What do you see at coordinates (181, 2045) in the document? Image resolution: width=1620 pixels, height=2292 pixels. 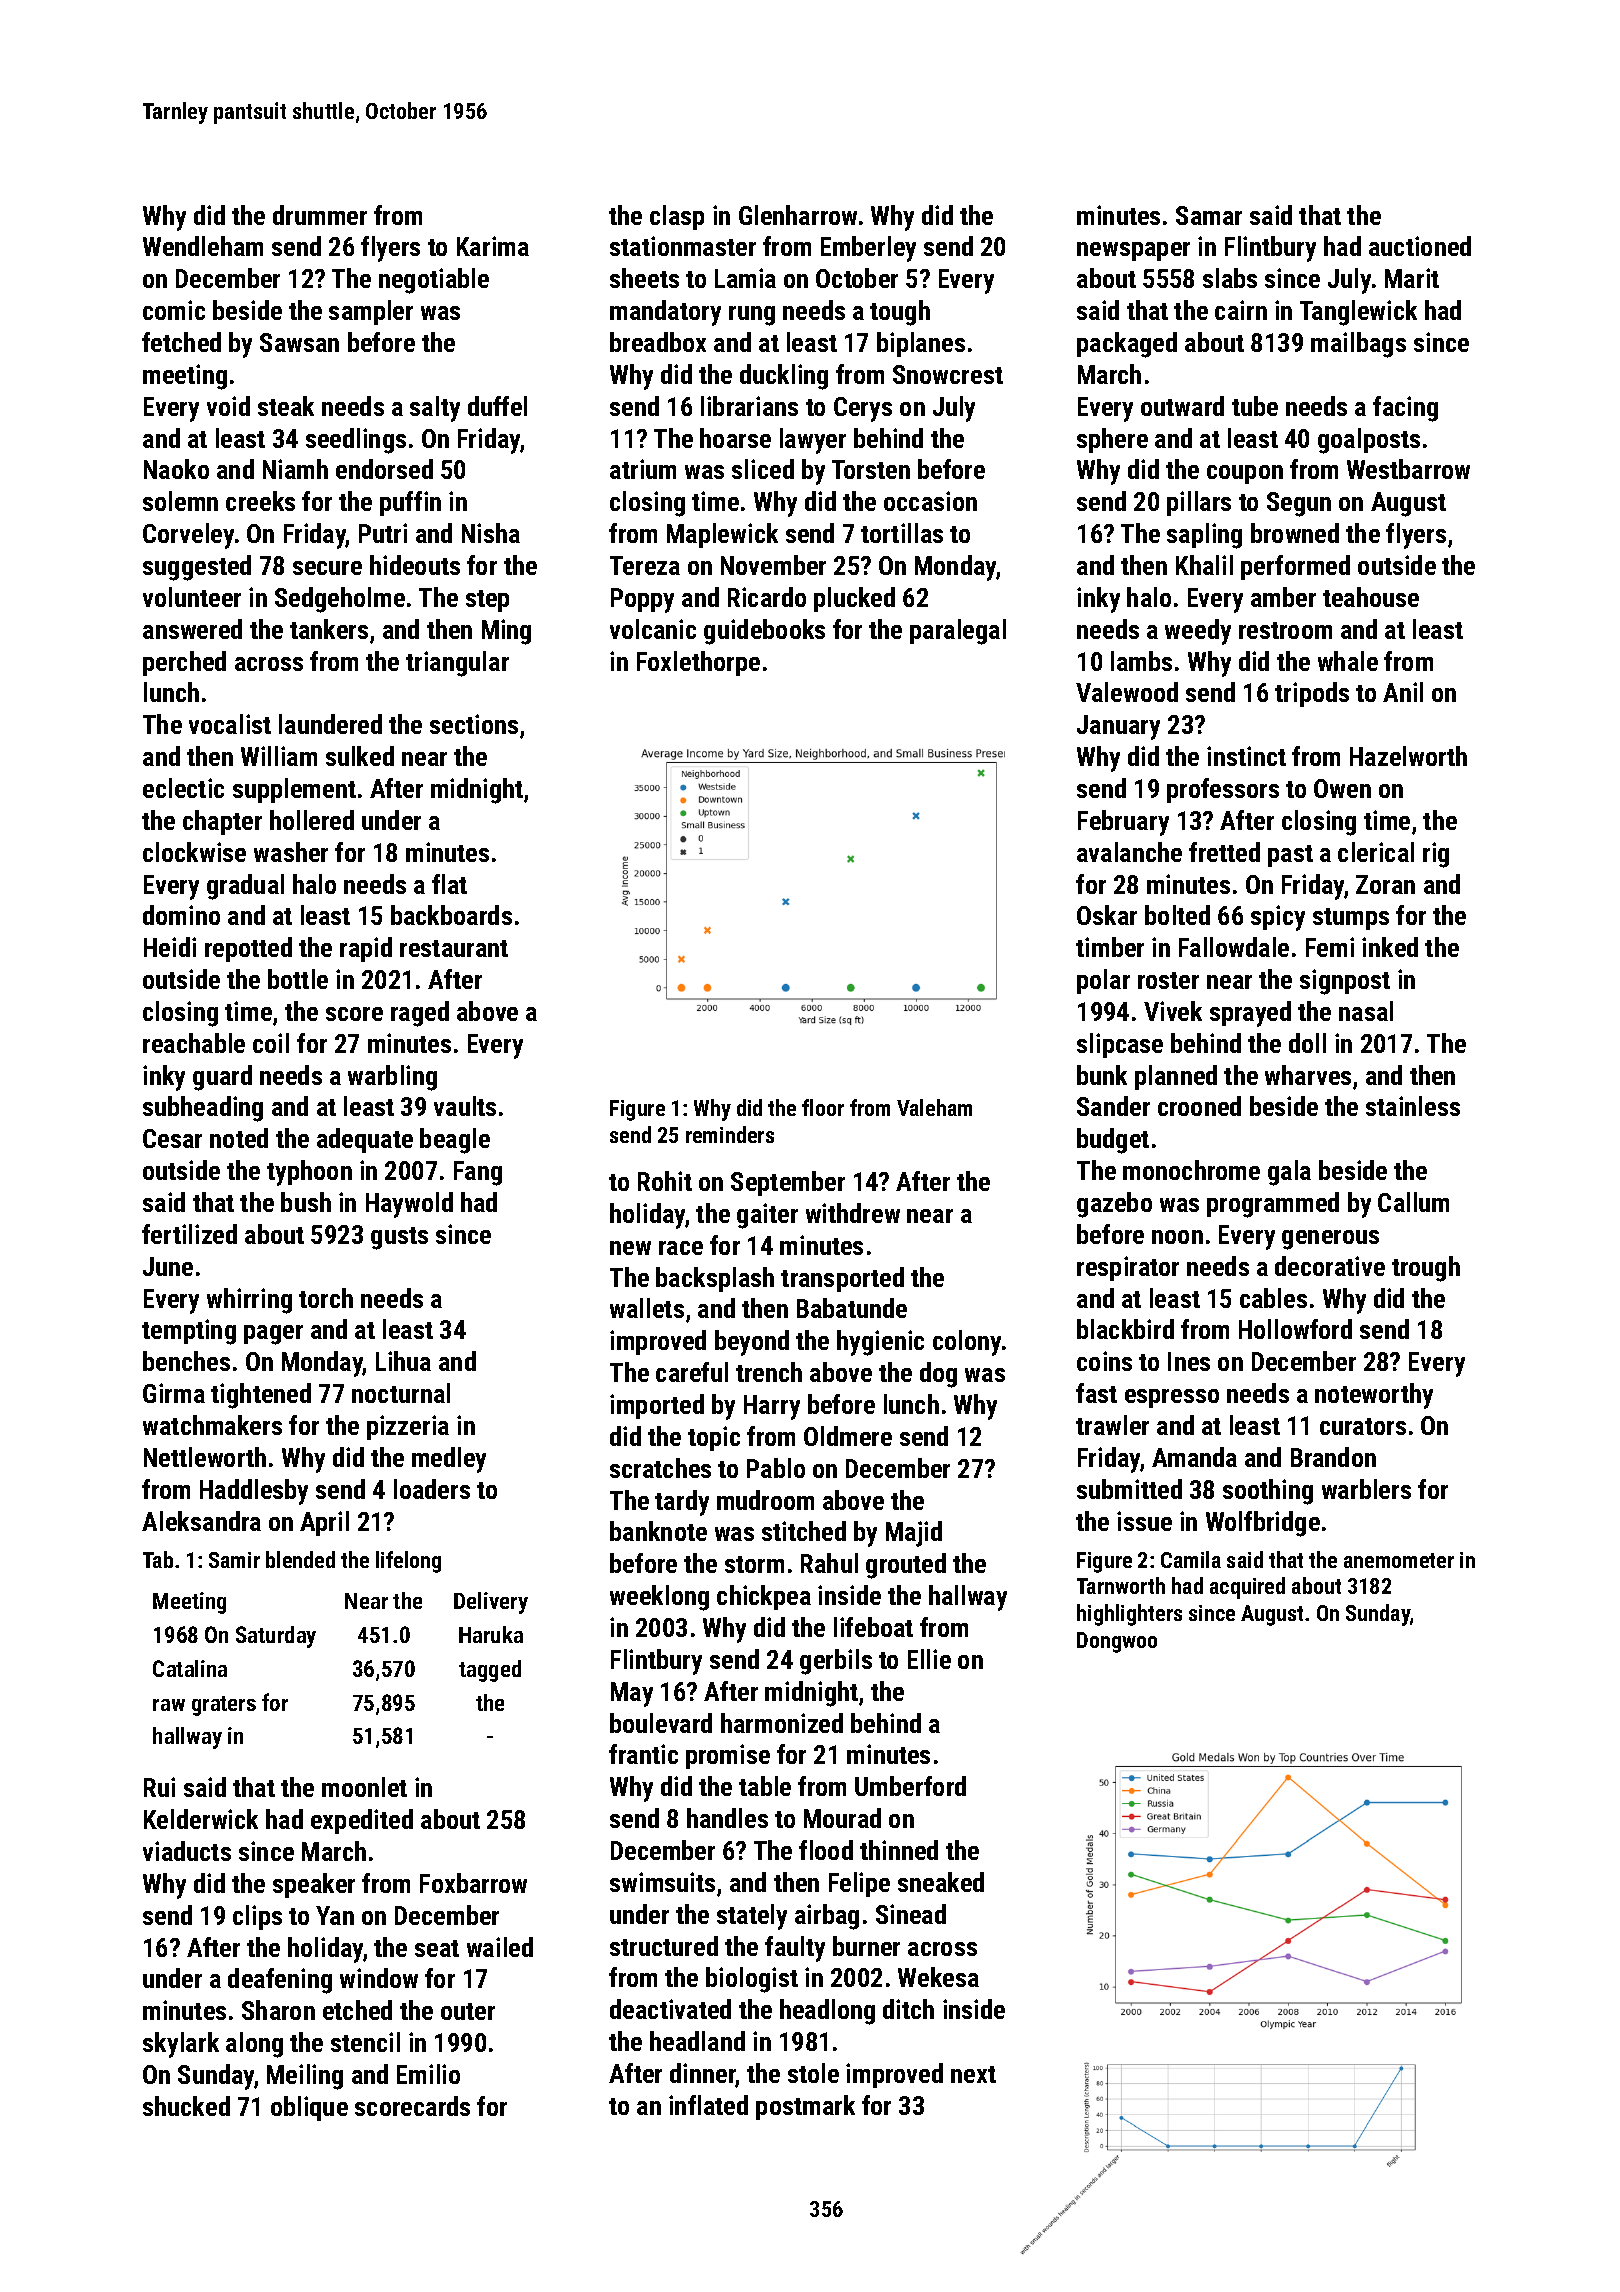 I see `skylark` at bounding box center [181, 2045].
